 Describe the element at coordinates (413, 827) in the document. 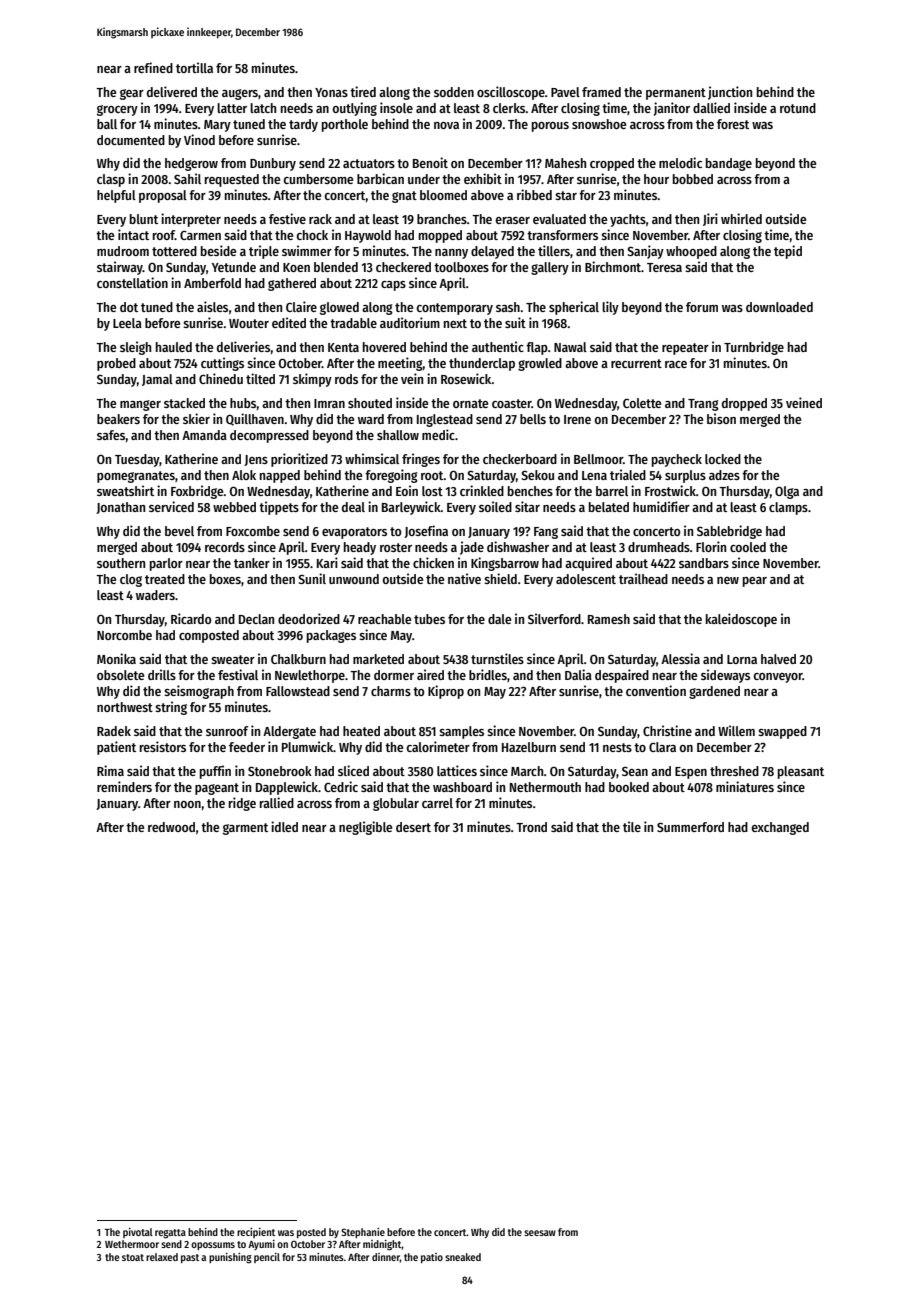

I see `desert` at that location.
